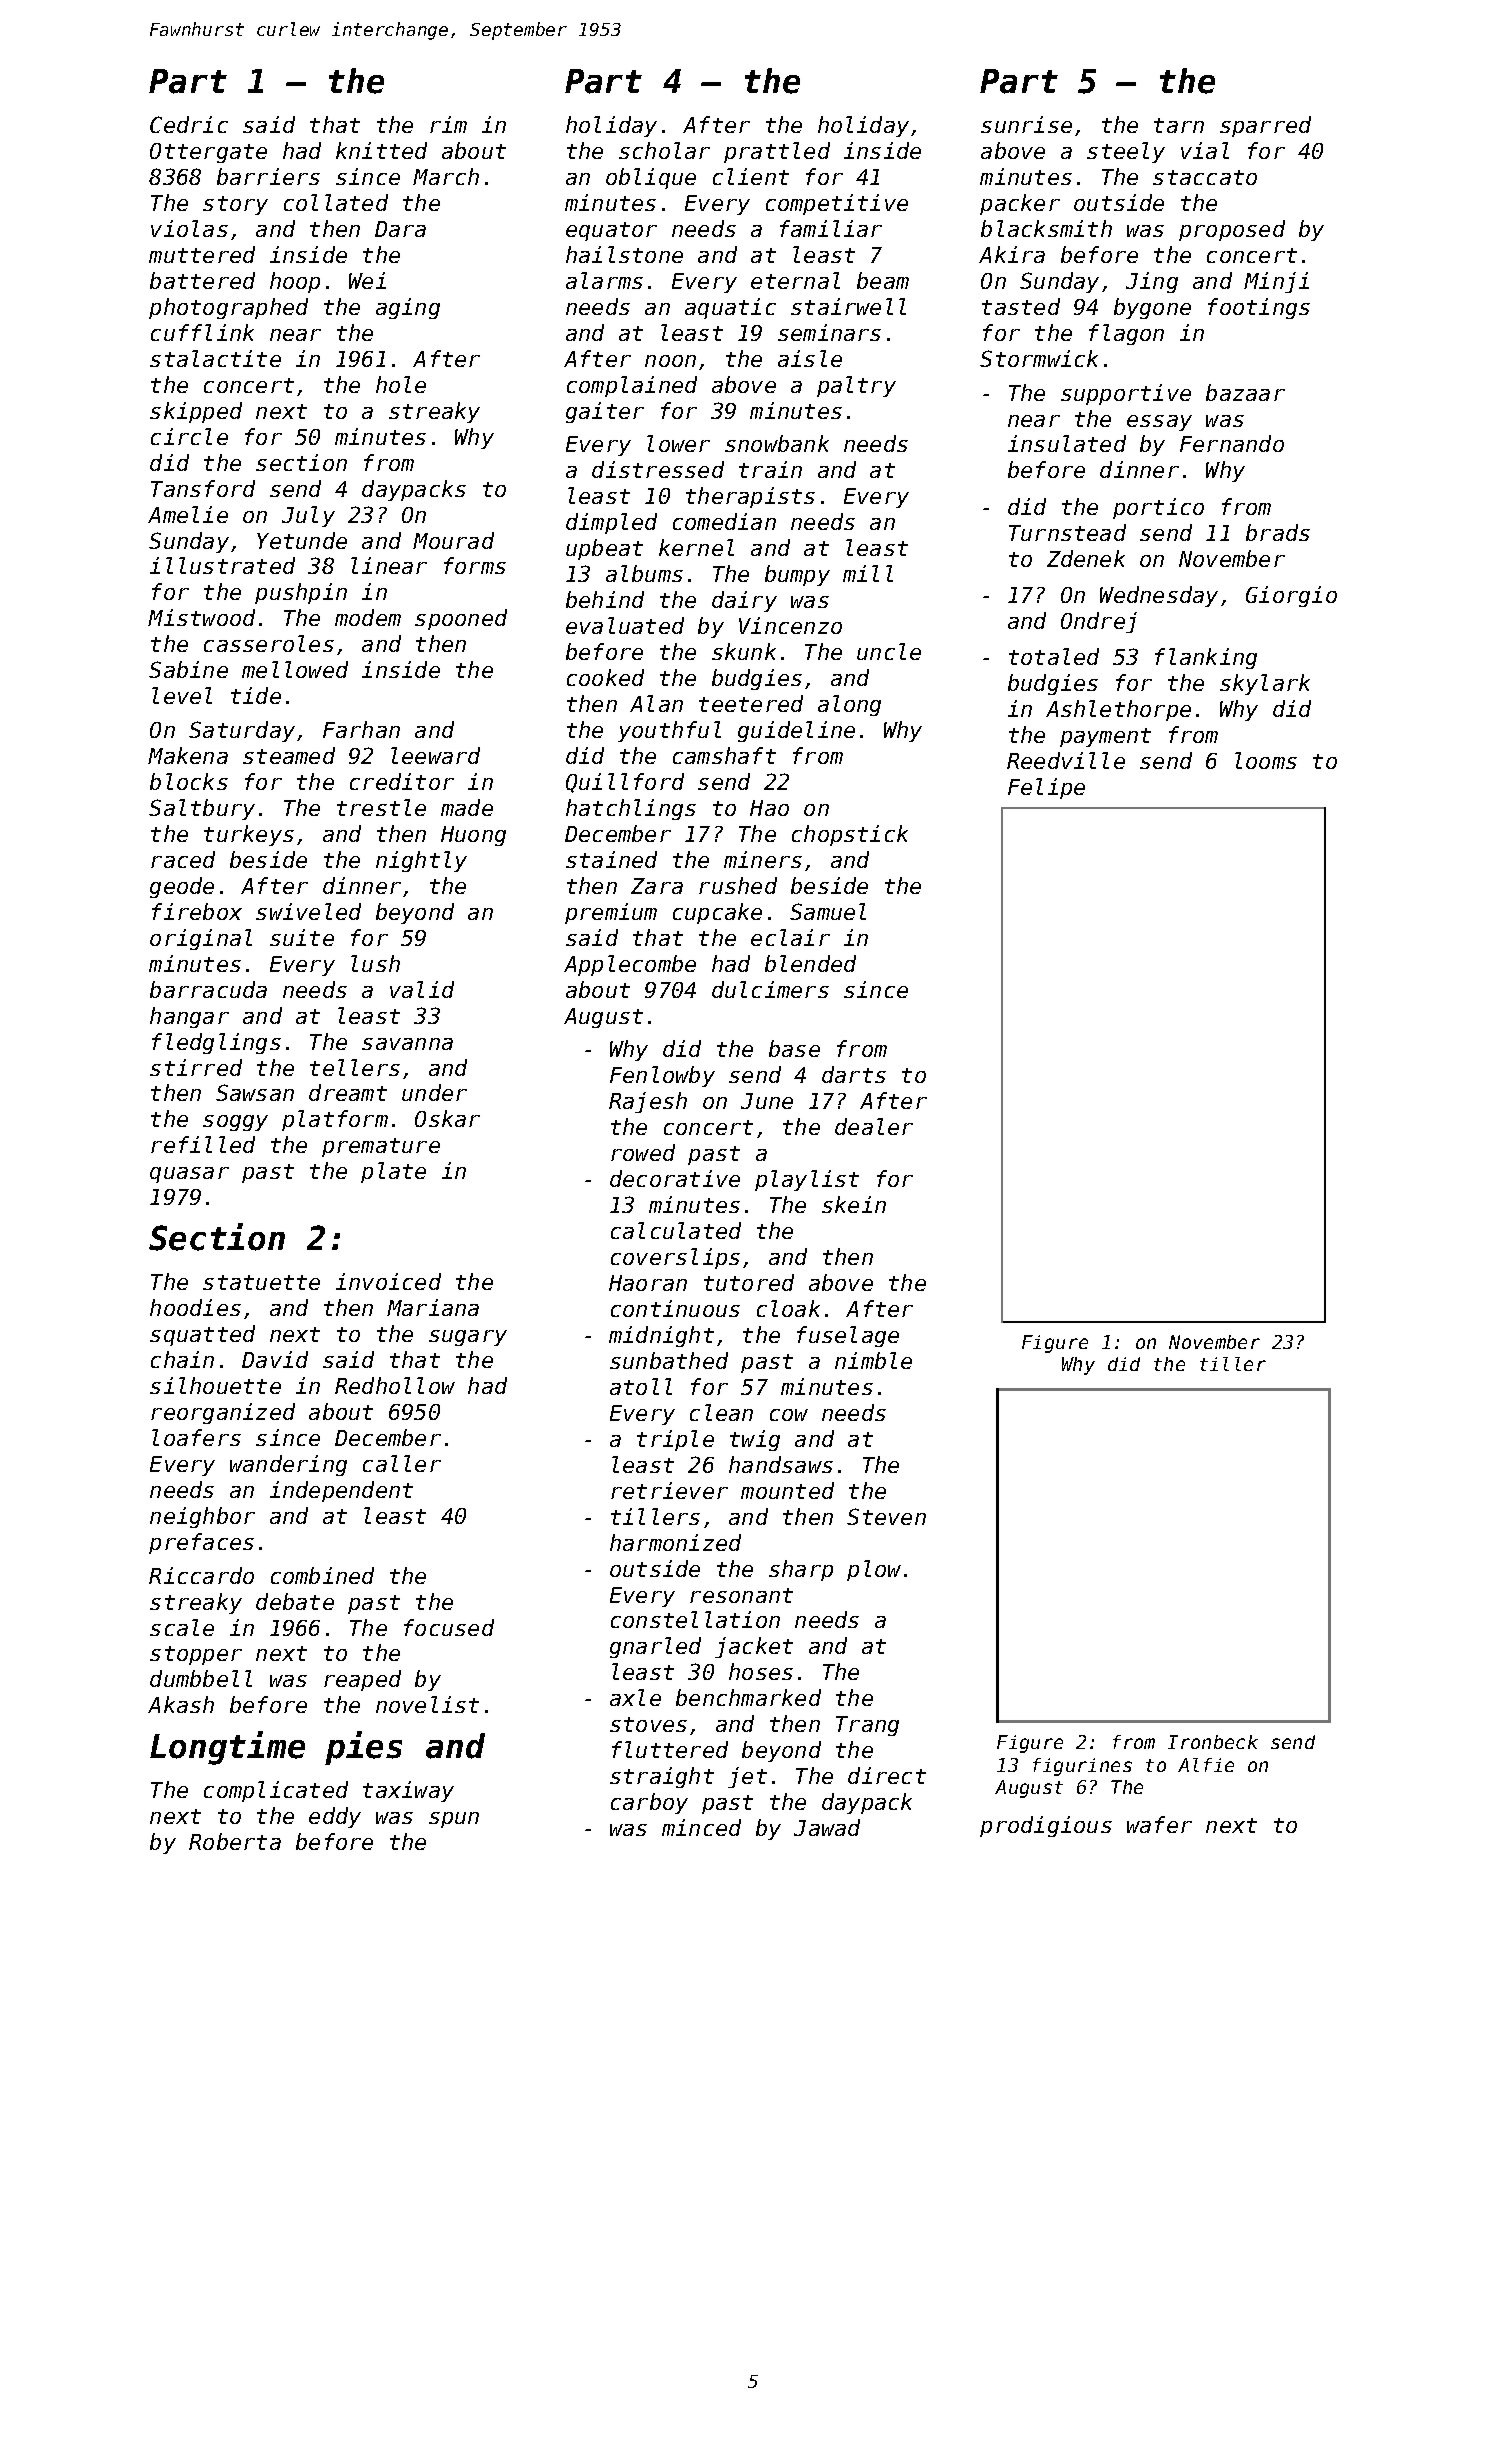 This screenshot has width=1496, height=2464. Describe the element at coordinates (1159, 596) in the screenshot. I see `Wednesday` at that location.
